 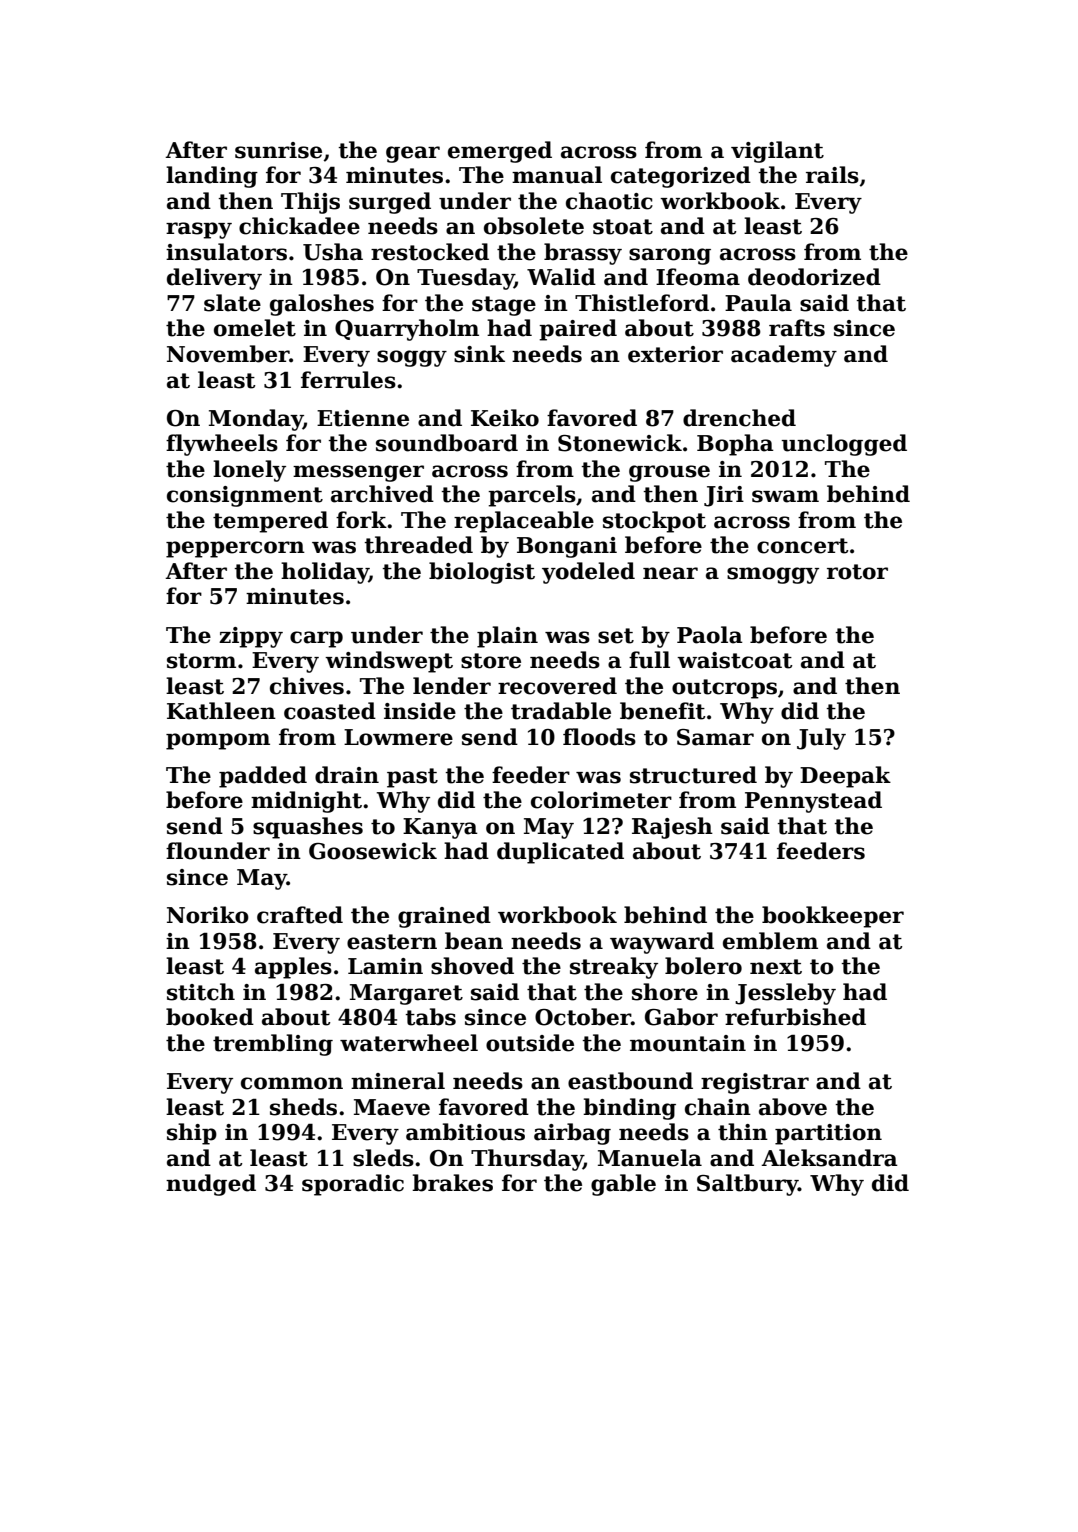 I want to click on manual, so click(x=557, y=175).
